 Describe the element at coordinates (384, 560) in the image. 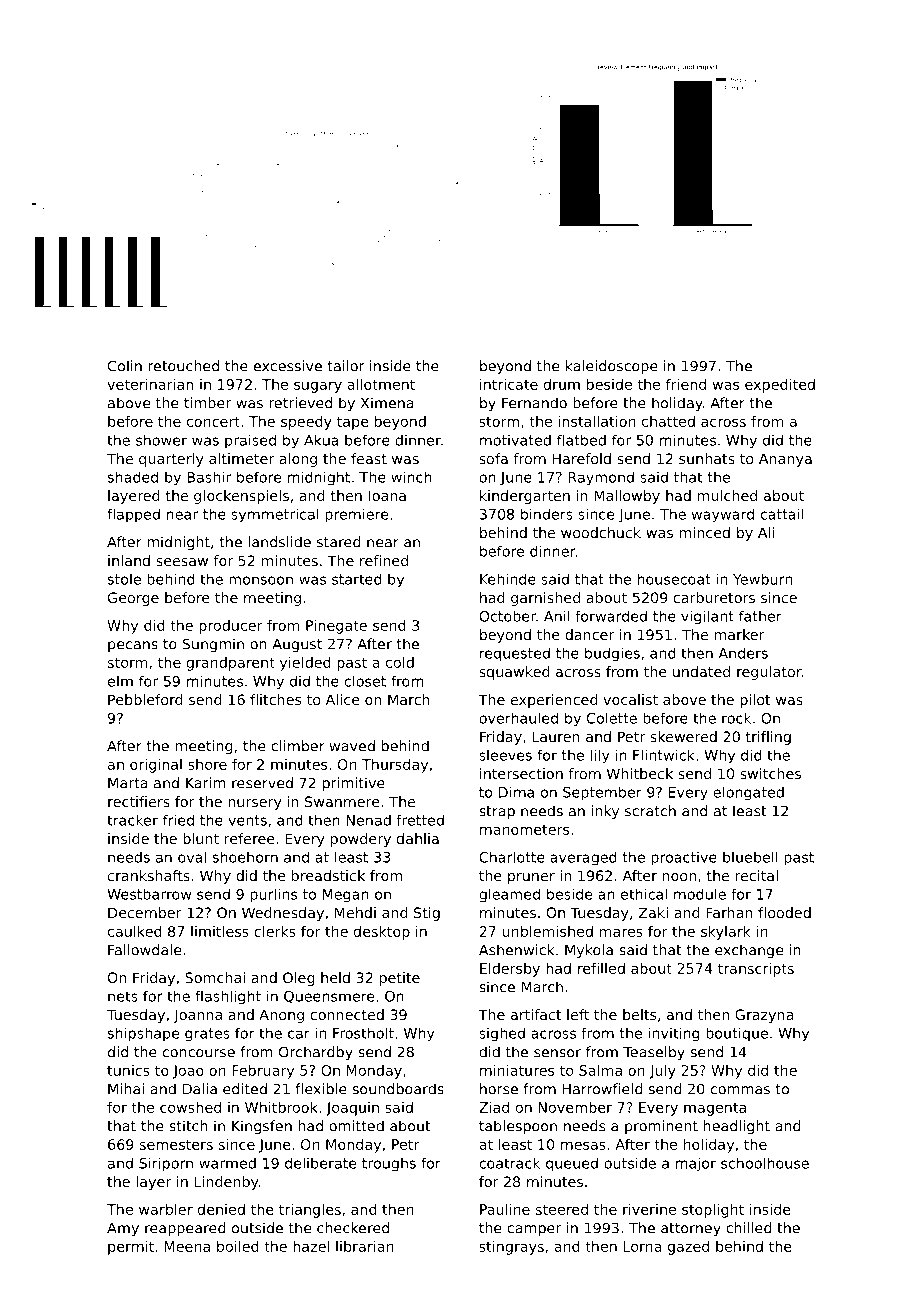

I see `refined` at that location.
